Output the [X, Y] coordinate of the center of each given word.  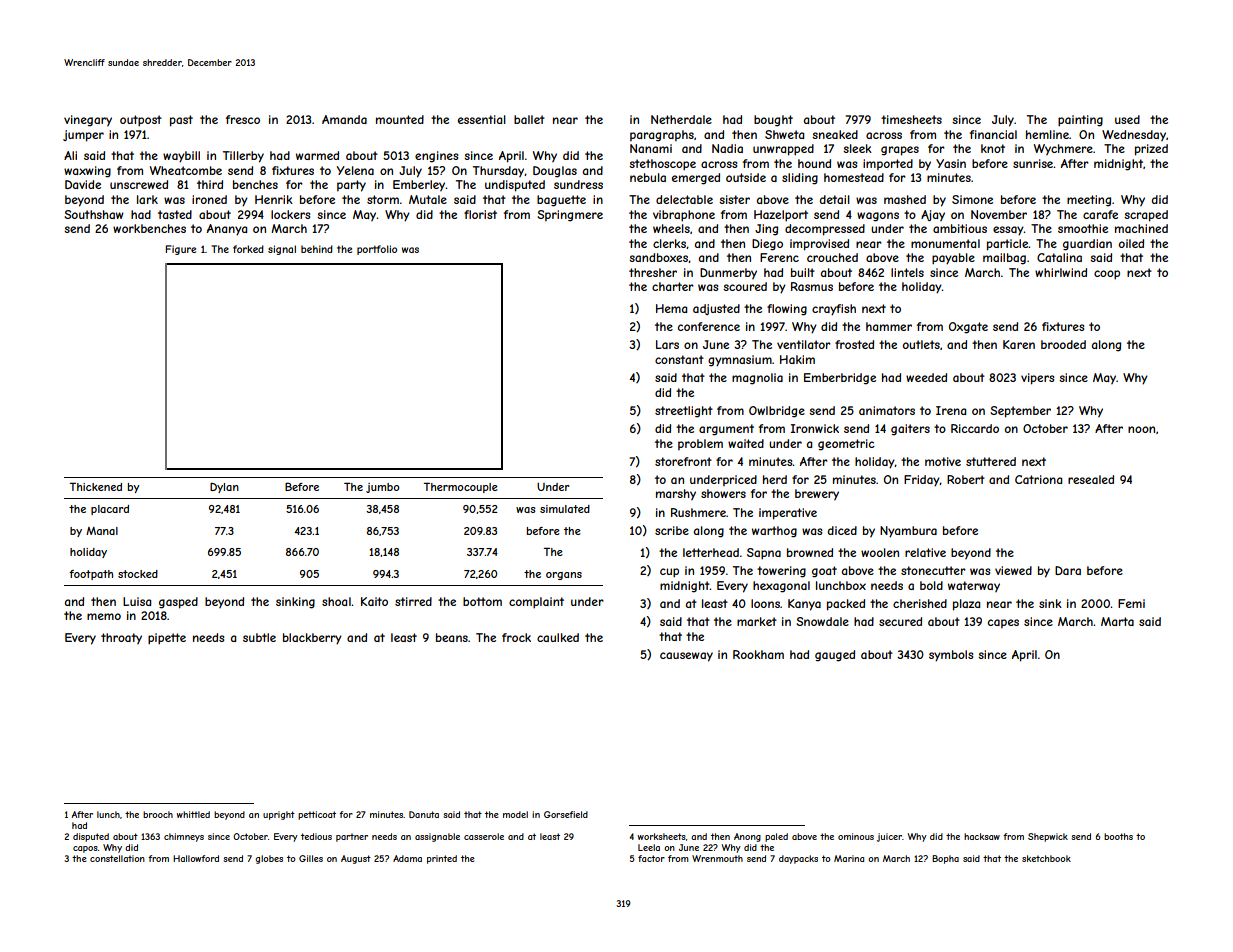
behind [317, 249]
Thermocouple [461, 487]
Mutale [428, 199]
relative [925, 552]
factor [651, 858]
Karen [1019, 344]
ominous [856, 836]
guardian [1087, 245]
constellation [117, 858]
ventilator [804, 344]
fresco [243, 119]
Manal [102, 531]
